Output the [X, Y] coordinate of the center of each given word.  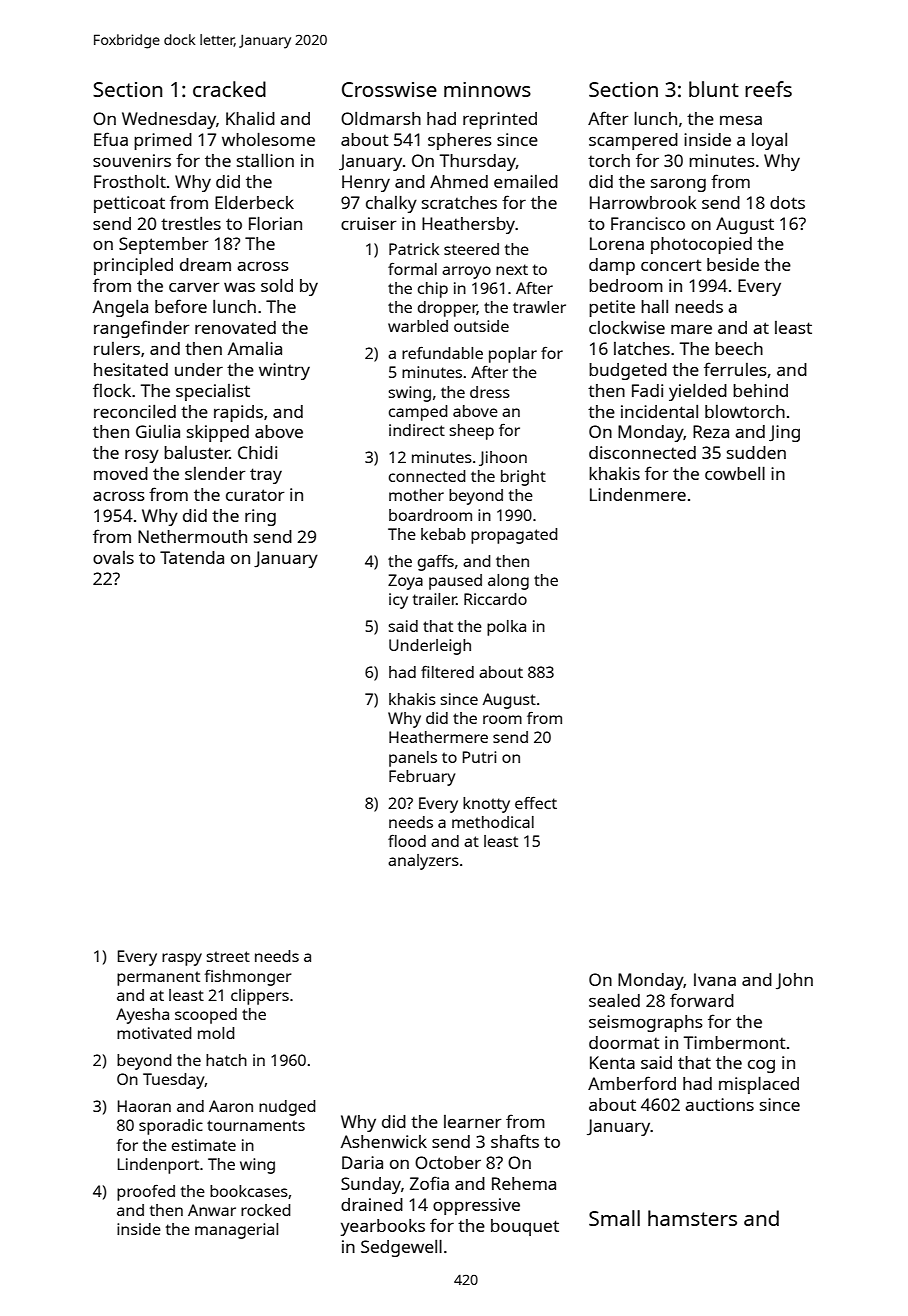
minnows [487, 89]
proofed [146, 1192]
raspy [182, 959]
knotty [486, 805]
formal [412, 268]
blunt [714, 89]
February [422, 778]
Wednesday [169, 120]
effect [536, 802]
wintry [284, 371]
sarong [678, 185]
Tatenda [192, 557]
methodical [493, 822]
